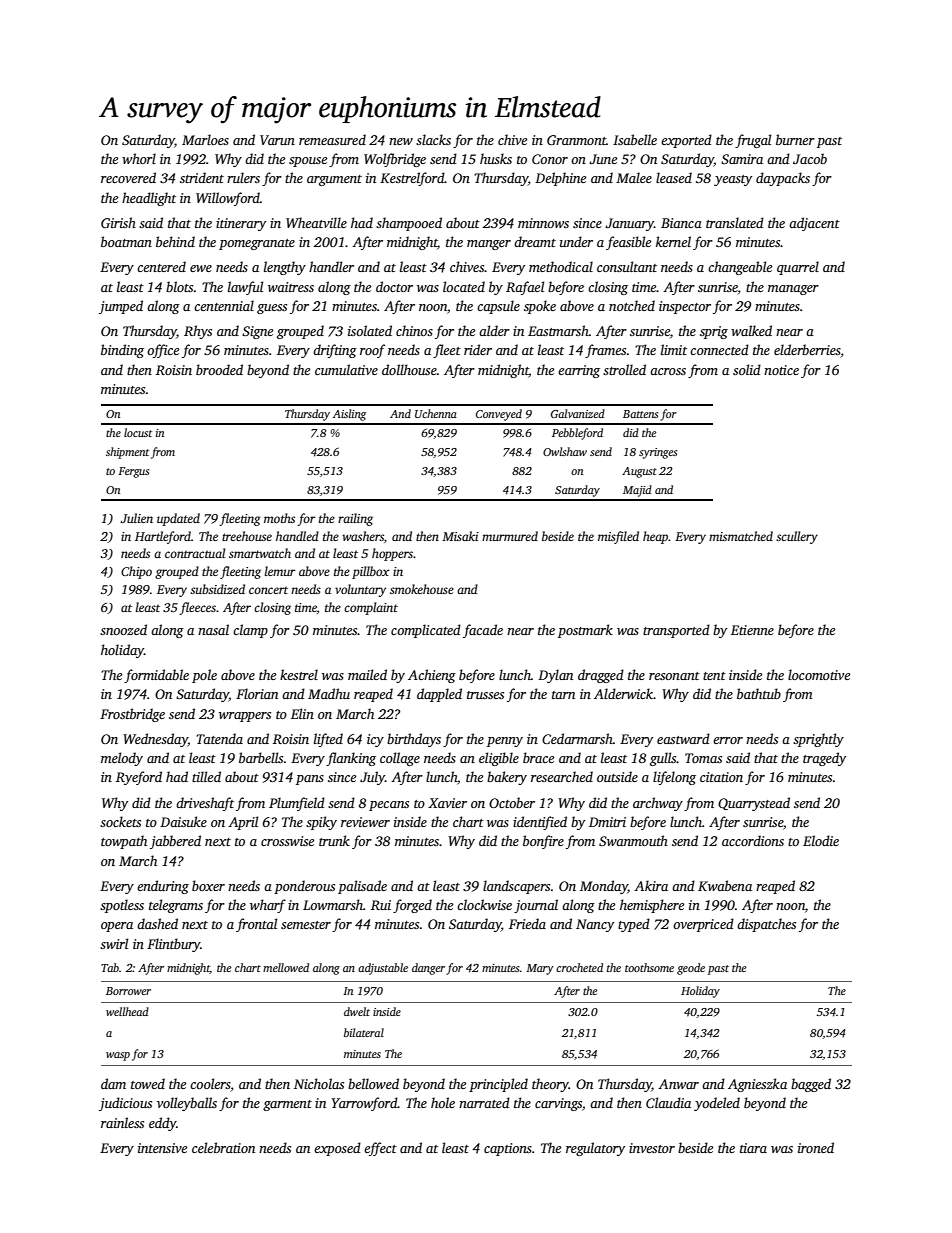  Describe the element at coordinates (287, 1105) in the page. I see `garment` at that location.
